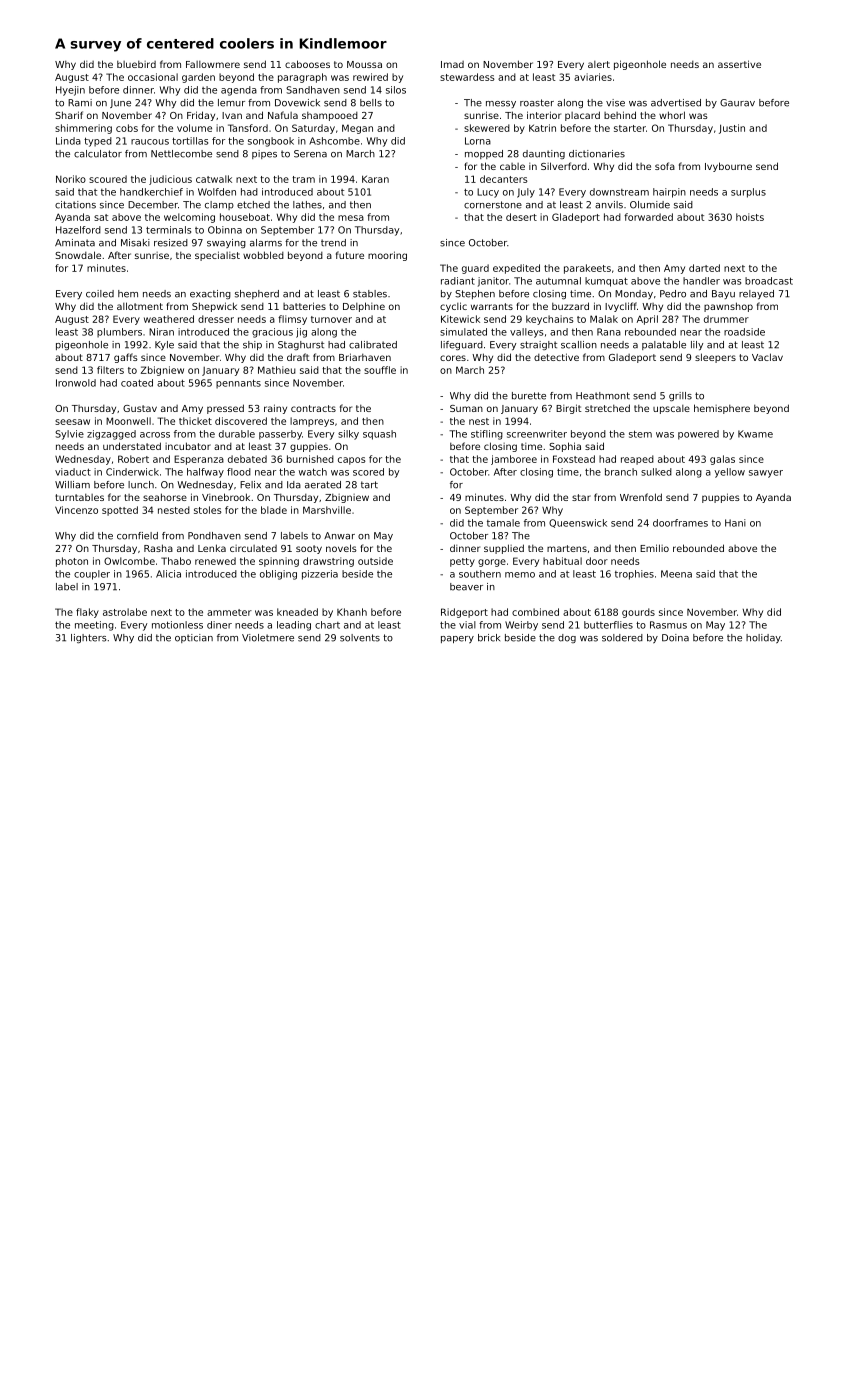 Image resolution: width=849 pixels, height=1400 pixels. Describe the element at coordinates (537, 103) in the page. I see `roaster` at that location.
